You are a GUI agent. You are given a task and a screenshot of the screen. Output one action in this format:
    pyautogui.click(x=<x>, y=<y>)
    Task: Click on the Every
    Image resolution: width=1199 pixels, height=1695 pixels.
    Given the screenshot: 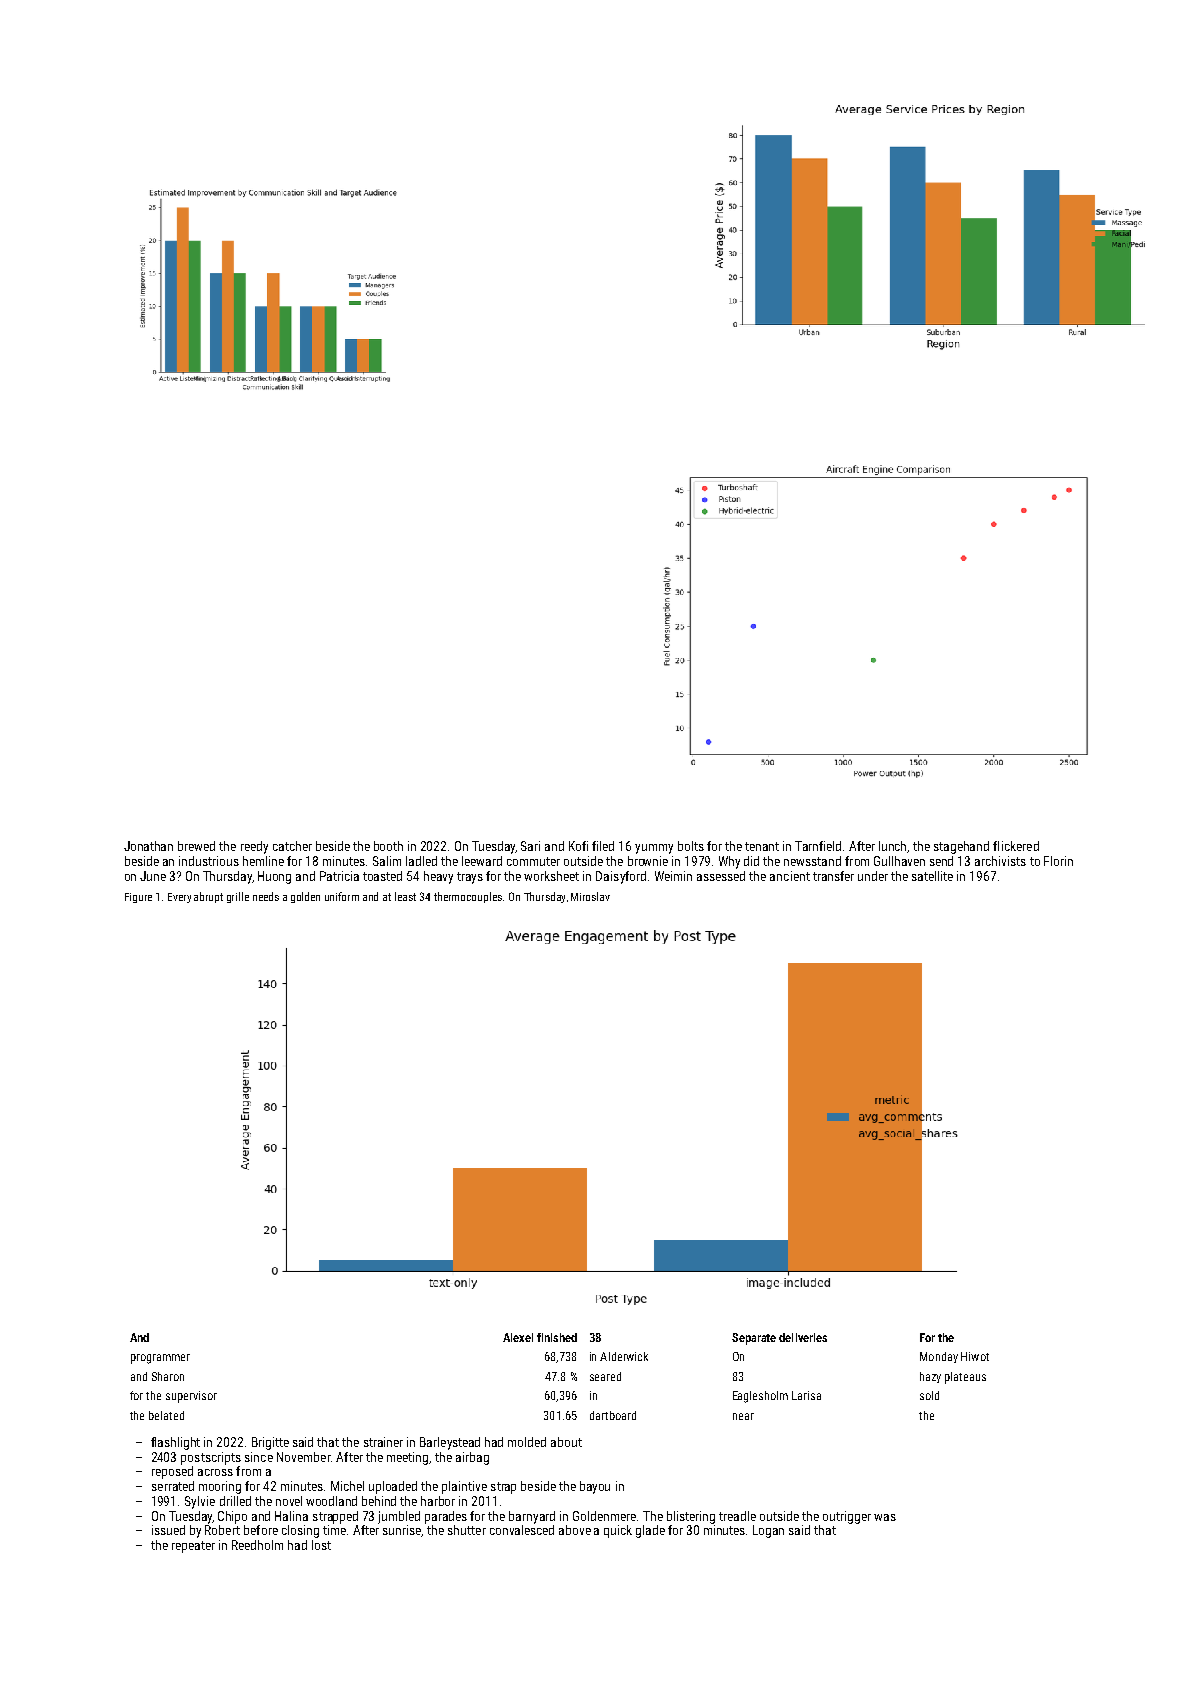 What is the action you would take?
    pyautogui.click(x=179, y=898)
